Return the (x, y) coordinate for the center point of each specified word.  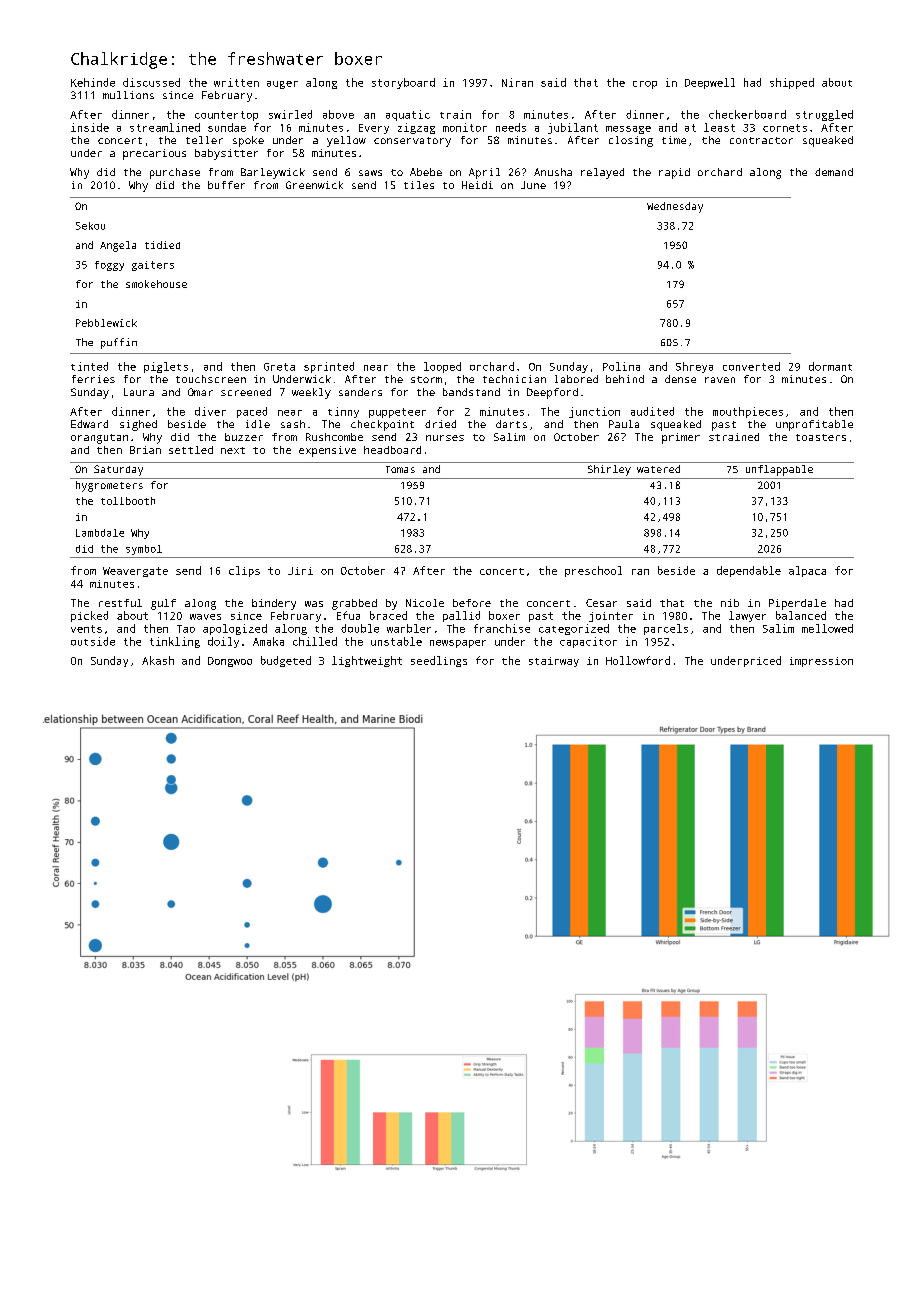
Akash (158, 660)
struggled (824, 115)
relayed (602, 173)
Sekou (90, 226)
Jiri (300, 571)
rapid (674, 173)
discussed (151, 82)
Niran (517, 82)
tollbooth (128, 501)
